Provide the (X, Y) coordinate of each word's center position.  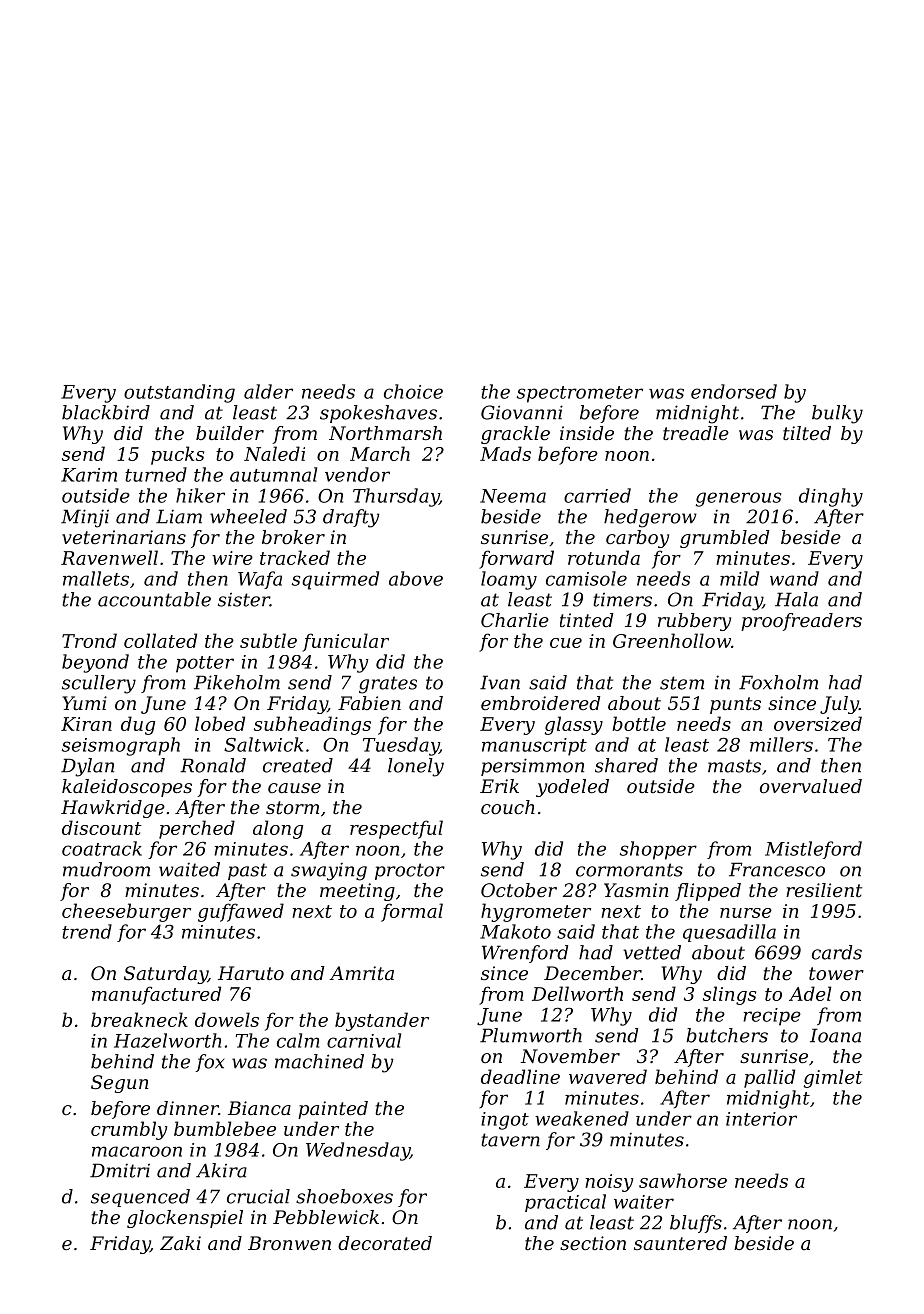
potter (205, 664)
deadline (520, 1076)
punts (735, 705)
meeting (357, 892)
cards (837, 952)
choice (413, 391)
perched (197, 829)
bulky (837, 414)
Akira (221, 1170)
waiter (644, 1202)
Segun (120, 1084)
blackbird (106, 412)
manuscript (534, 747)
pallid (769, 1078)
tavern (510, 1140)
